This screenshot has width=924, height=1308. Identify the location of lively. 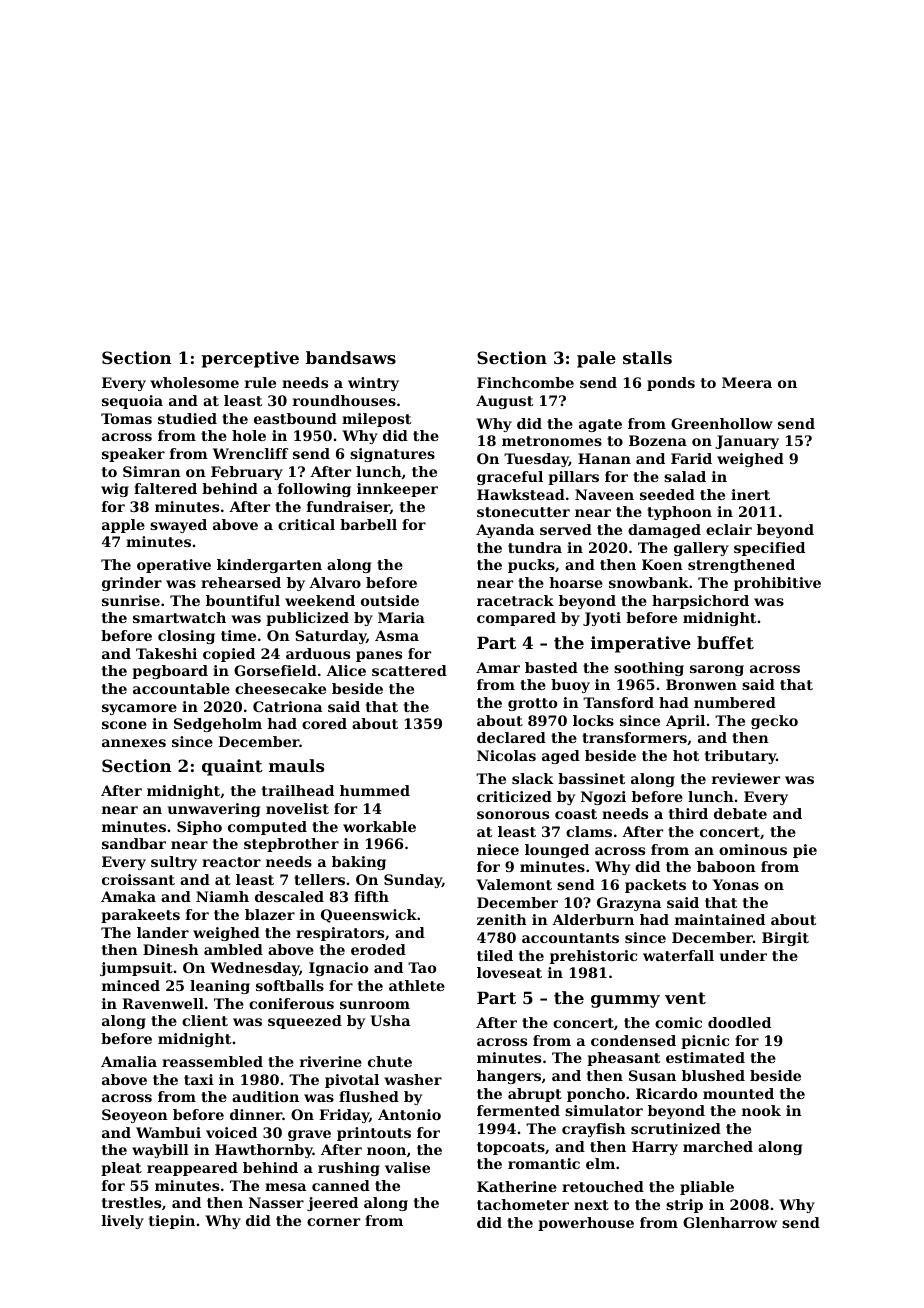
(123, 1222).
